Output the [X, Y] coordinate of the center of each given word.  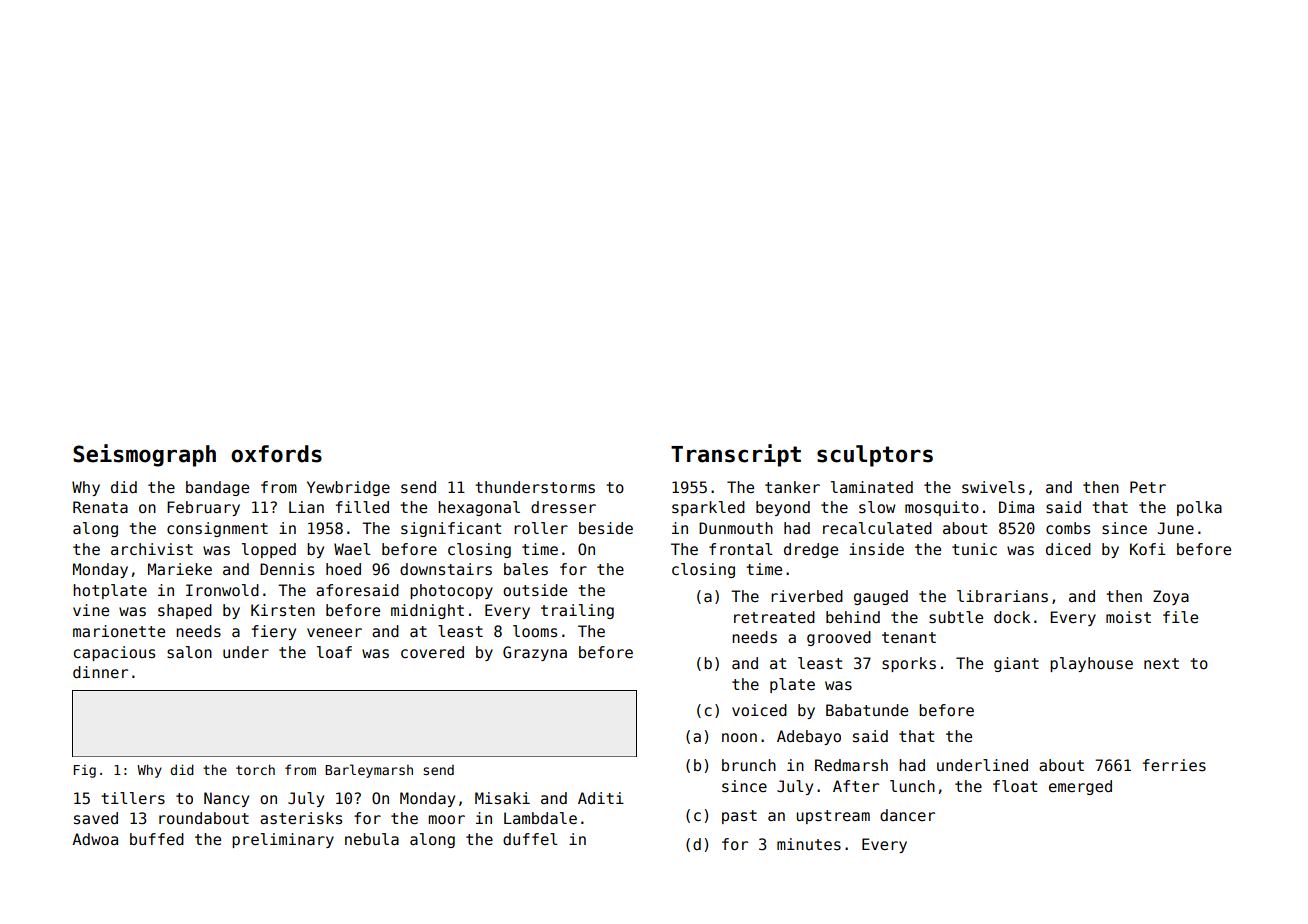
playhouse [1091, 664]
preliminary [283, 840]
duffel [530, 839]
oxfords [276, 454]
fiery [274, 632]
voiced [759, 710]
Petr [1148, 487]
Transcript [736, 455]
